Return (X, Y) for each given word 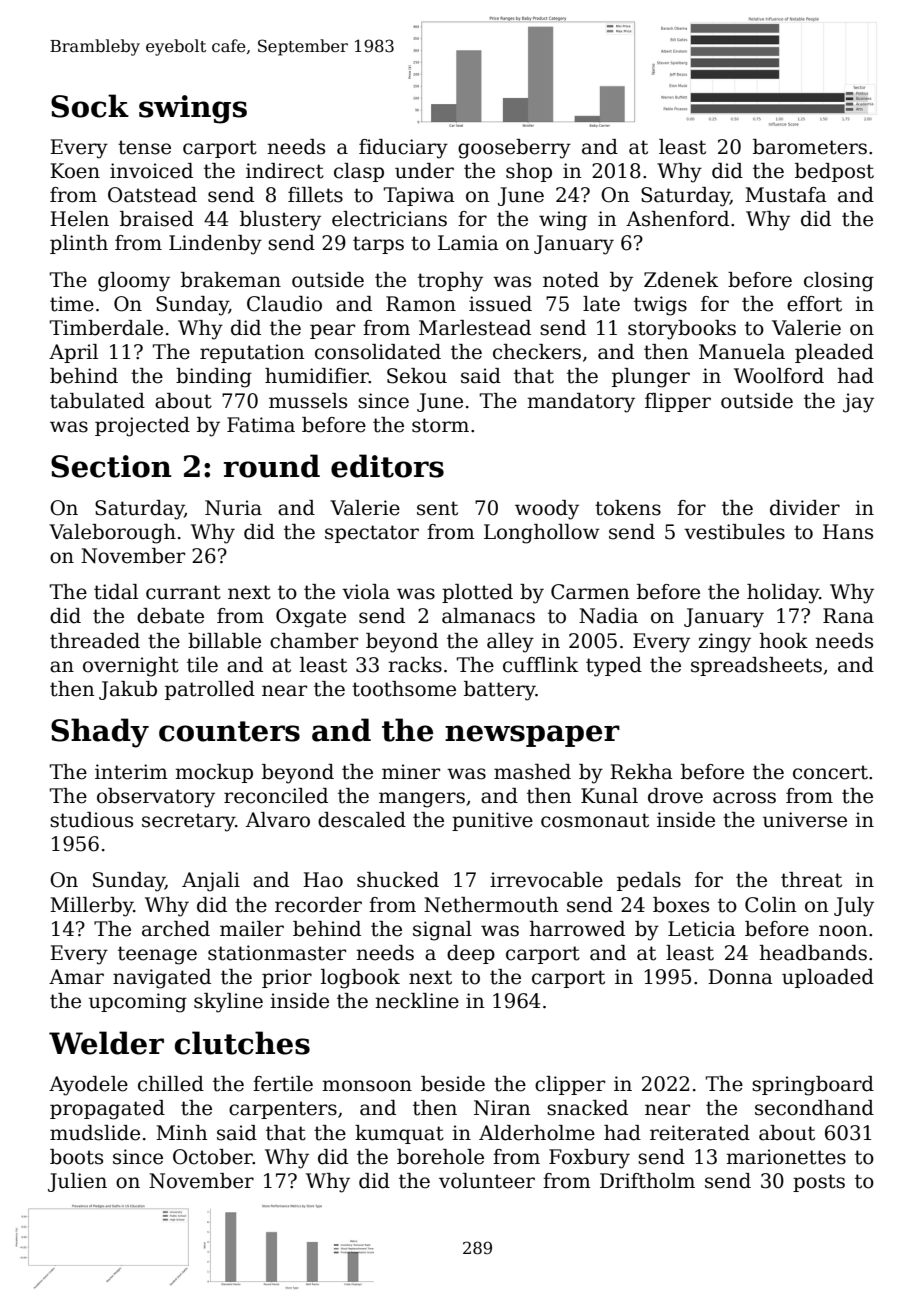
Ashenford (677, 219)
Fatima (261, 425)
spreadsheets (756, 666)
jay (858, 403)
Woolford (779, 376)
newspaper (532, 736)
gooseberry (514, 149)
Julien (77, 1182)
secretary (188, 822)
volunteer (487, 1181)
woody (547, 510)
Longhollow (542, 534)
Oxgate (311, 618)
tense (144, 147)
